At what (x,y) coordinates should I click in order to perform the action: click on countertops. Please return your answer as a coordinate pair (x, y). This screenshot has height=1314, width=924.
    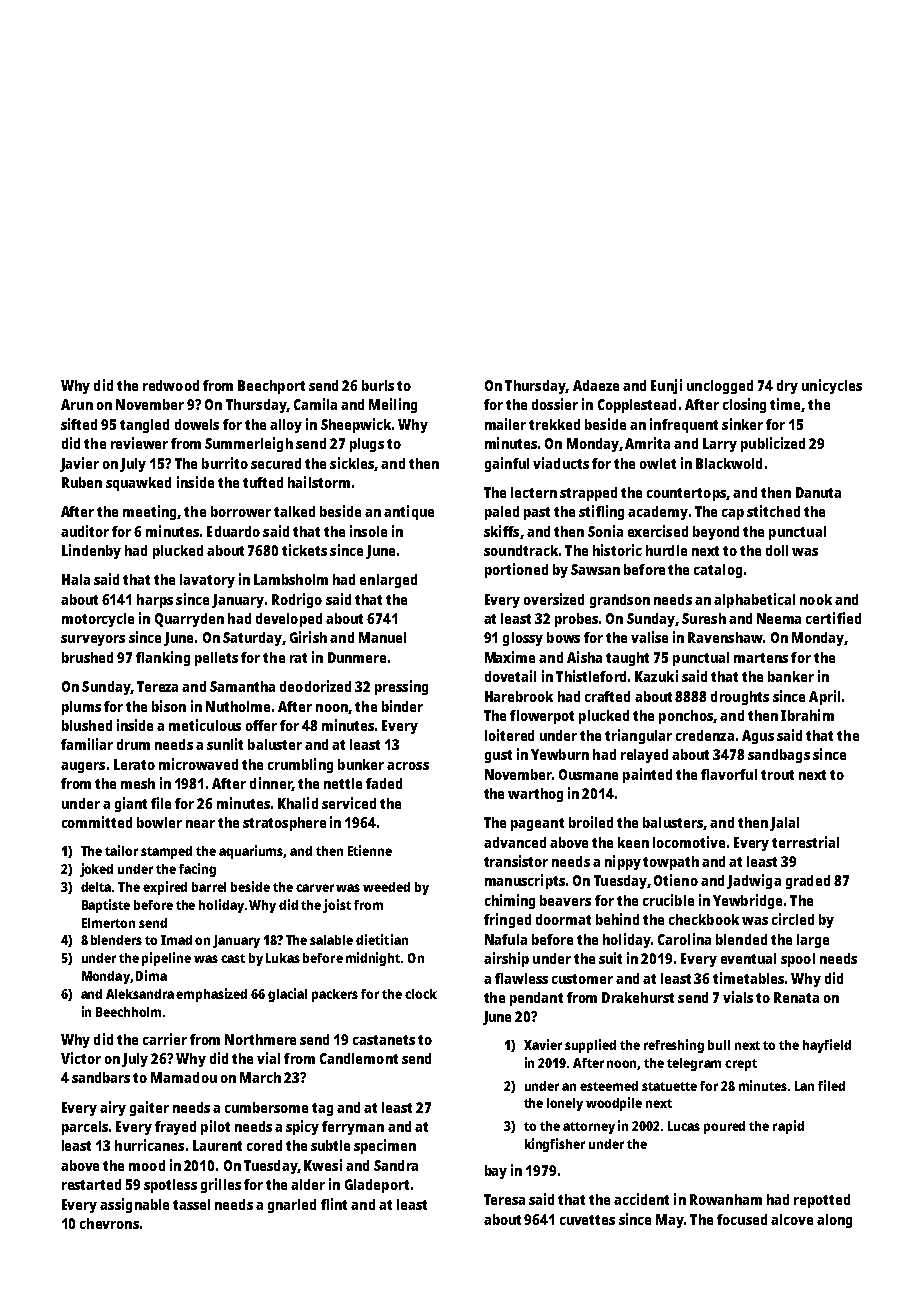
    Looking at the image, I should click on (686, 494).
